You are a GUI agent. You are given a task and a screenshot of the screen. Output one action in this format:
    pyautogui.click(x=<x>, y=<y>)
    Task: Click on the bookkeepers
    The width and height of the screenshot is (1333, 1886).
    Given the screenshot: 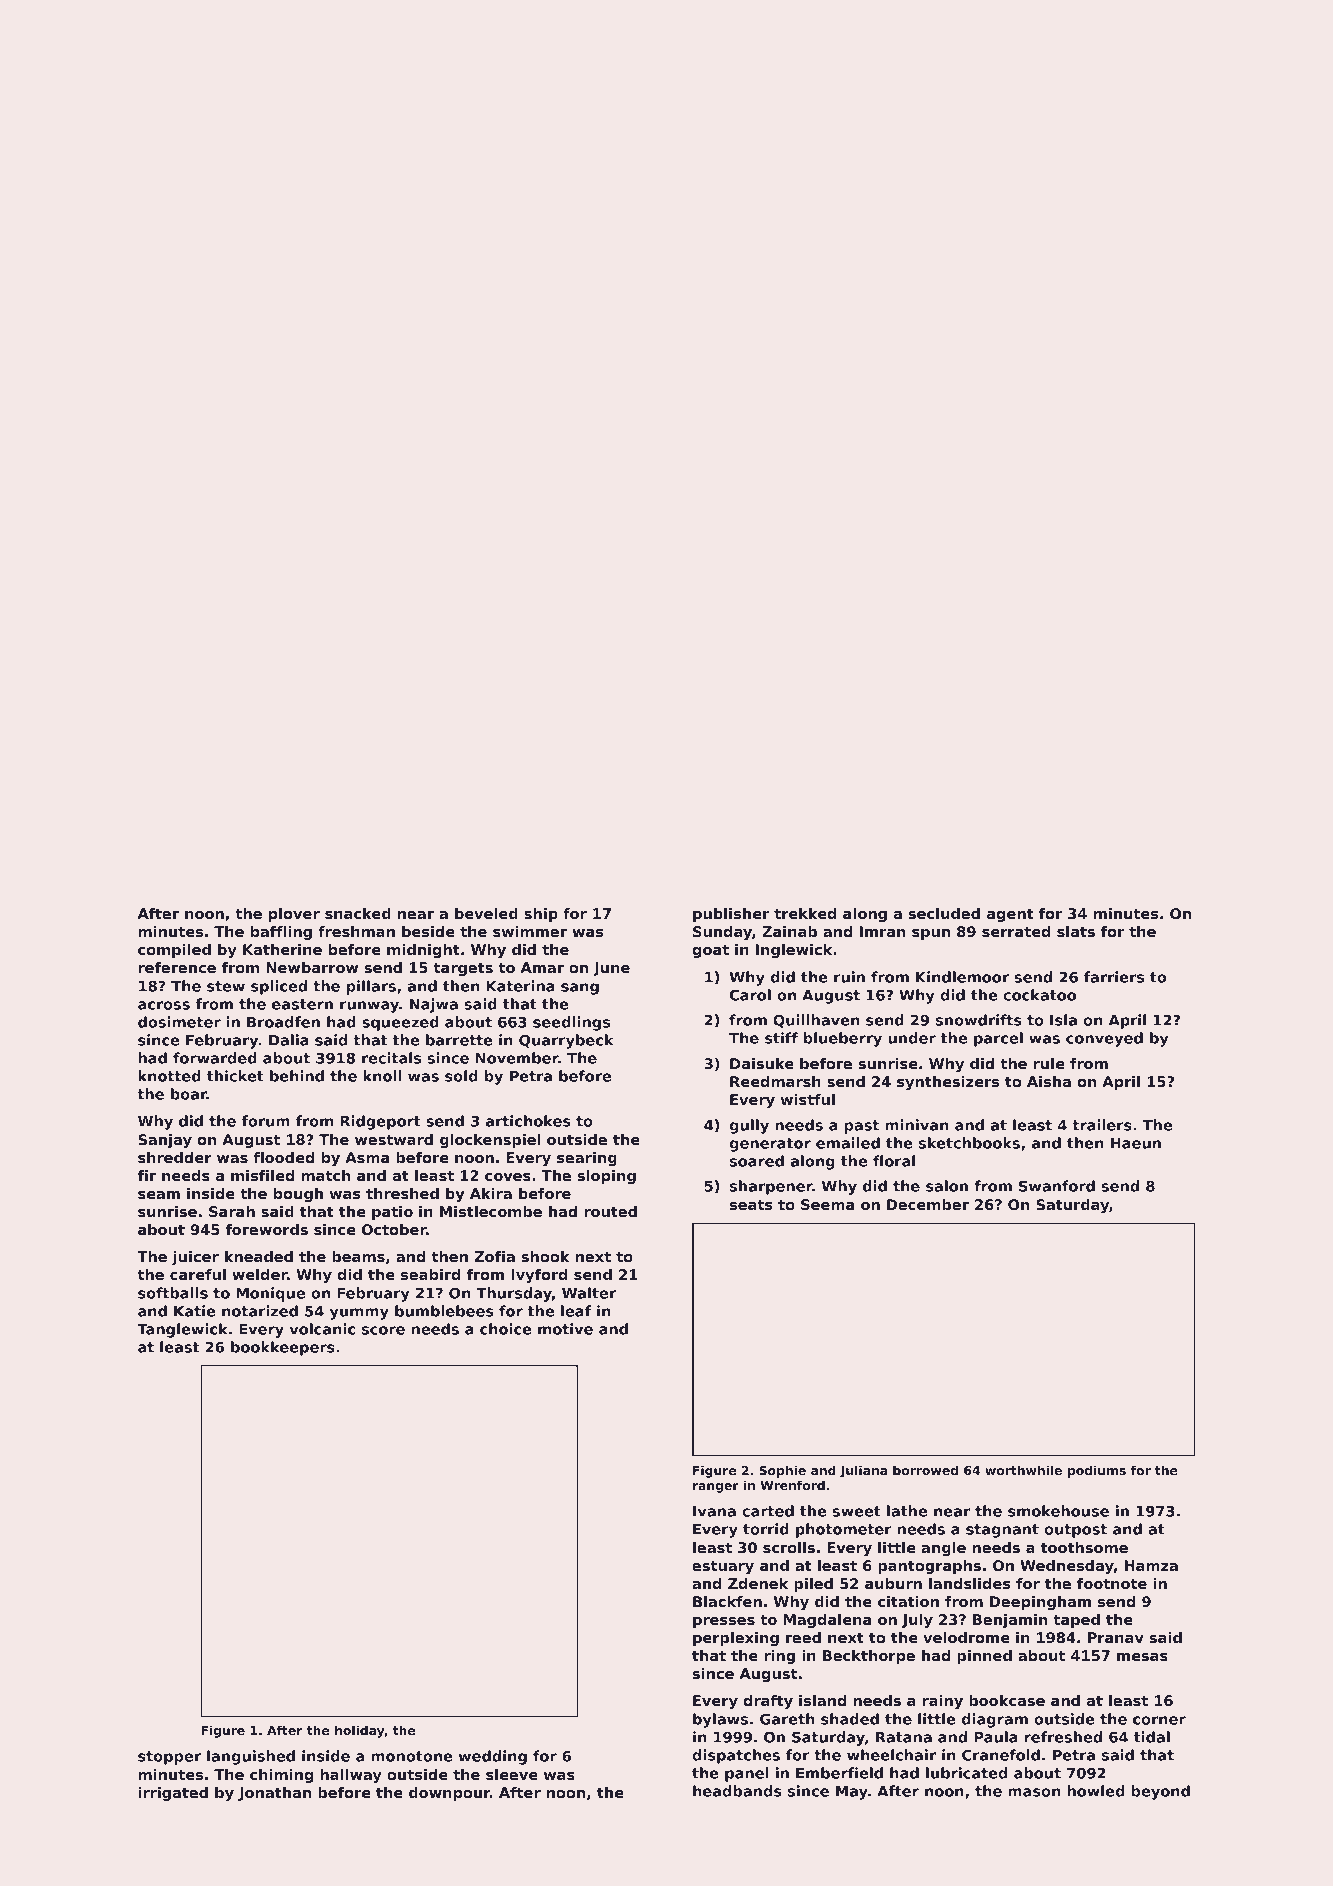 What is the action you would take?
    pyautogui.click(x=283, y=1348)
